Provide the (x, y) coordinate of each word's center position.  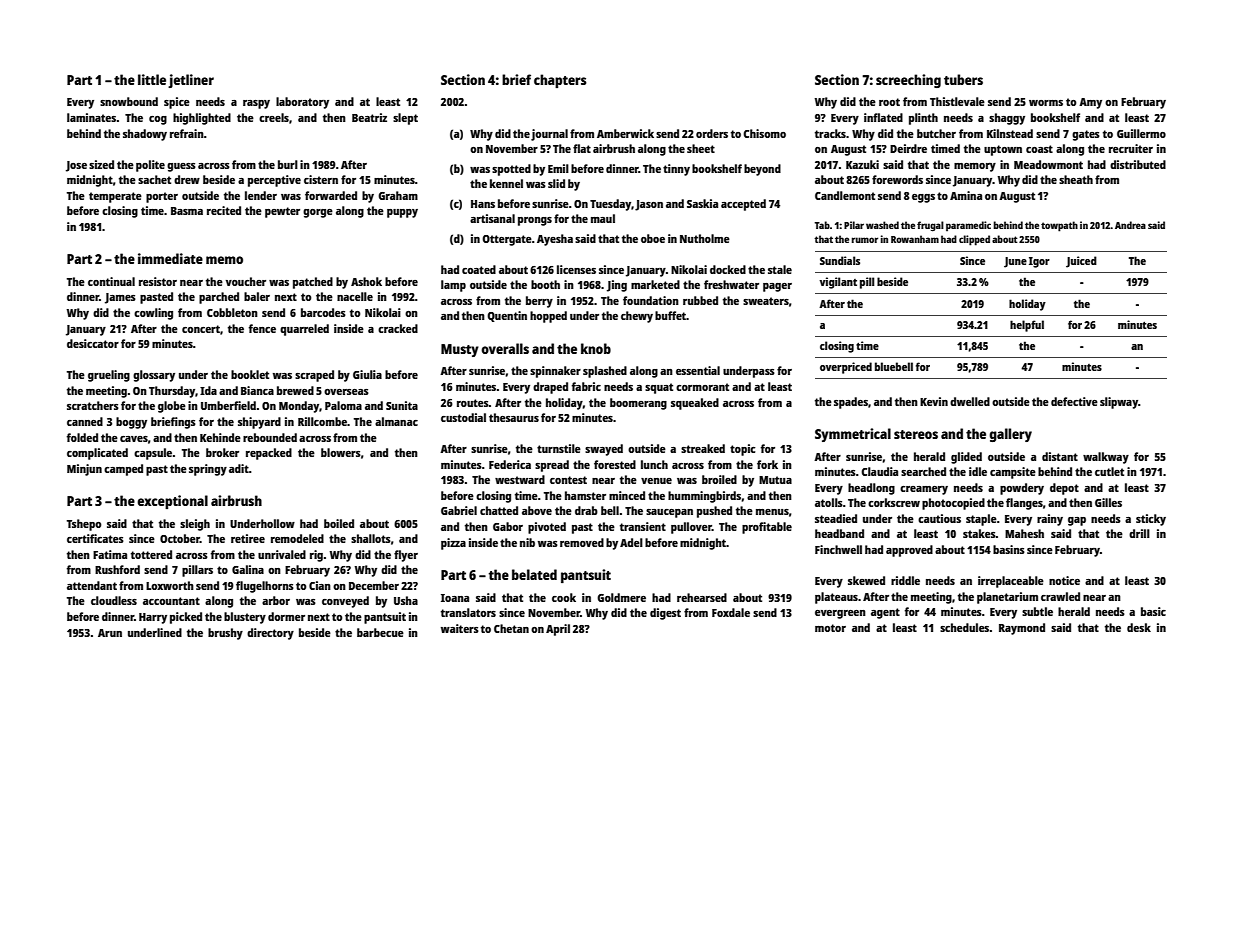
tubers (963, 79)
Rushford (117, 569)
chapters (560, 81)
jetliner (191, 81)
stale (780, 269)
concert (201, 329)
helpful (1027, 326)
